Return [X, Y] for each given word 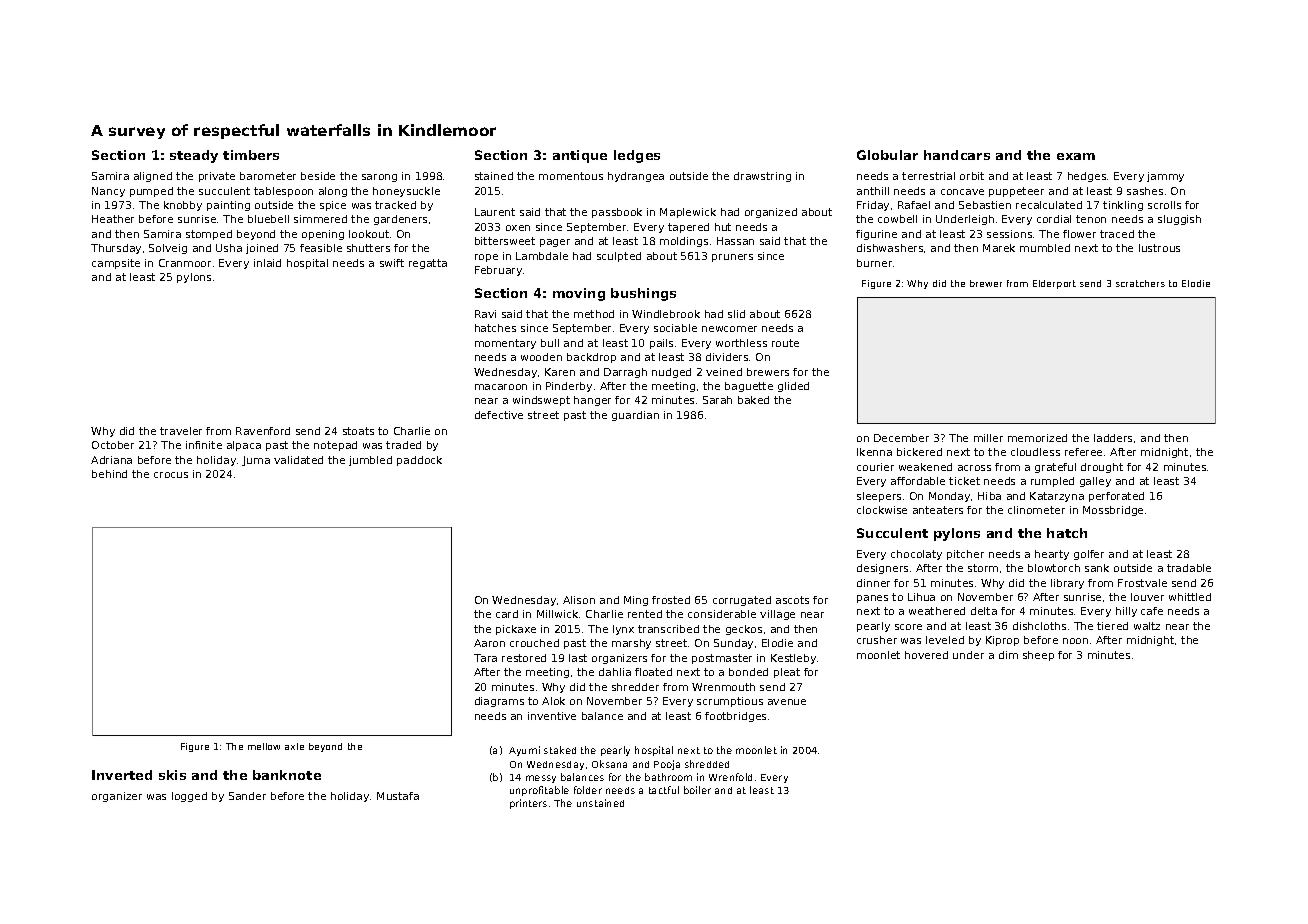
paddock [419, 461]
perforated [1116, 497]
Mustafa [398, 796]
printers [528, 804]
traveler [181, 431]
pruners [732, 258]
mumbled [1045, 248]
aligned [153, 177]
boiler [697, 790]
